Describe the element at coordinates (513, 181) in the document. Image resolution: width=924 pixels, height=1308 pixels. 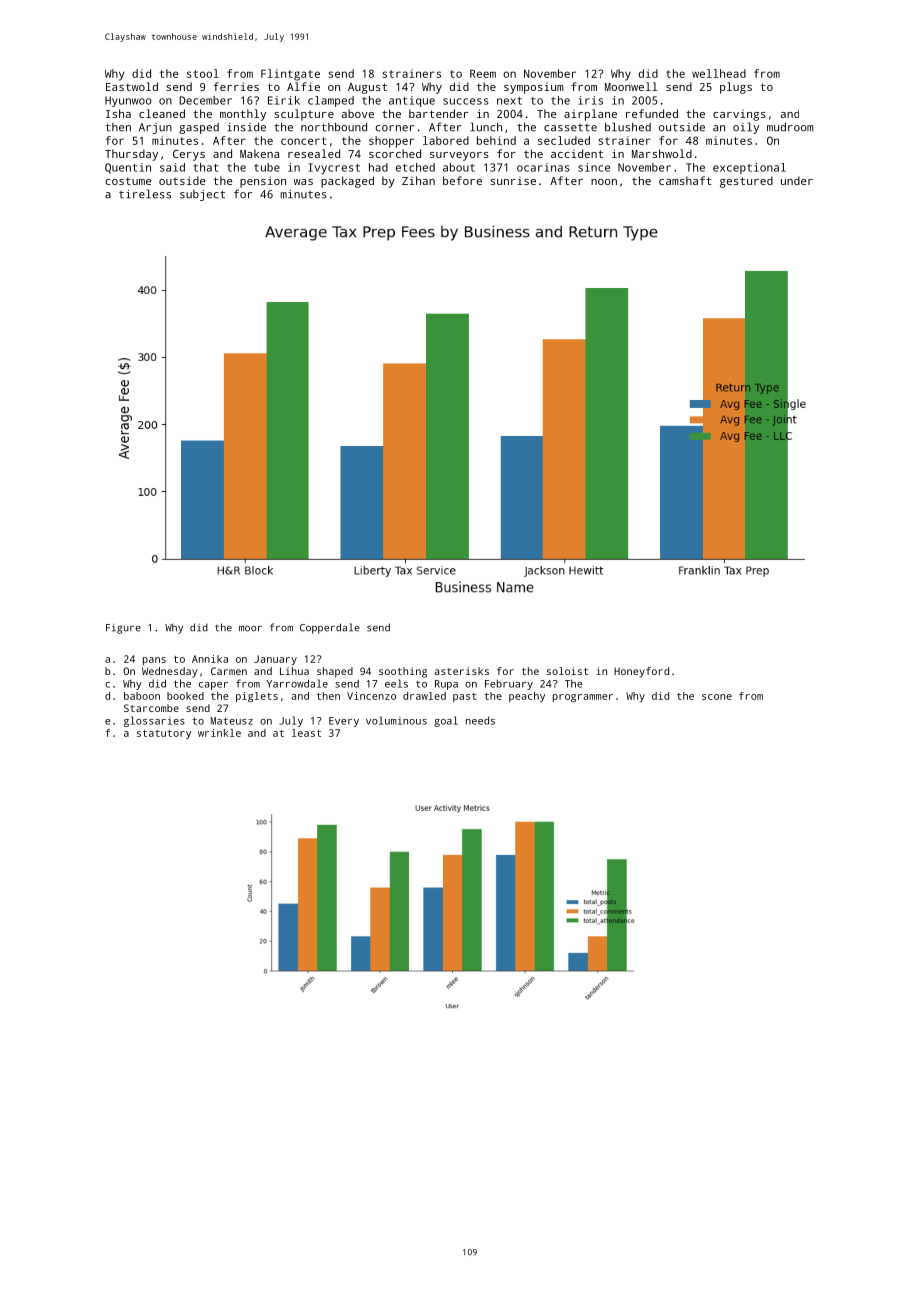
I see `sunrise` at that location.
